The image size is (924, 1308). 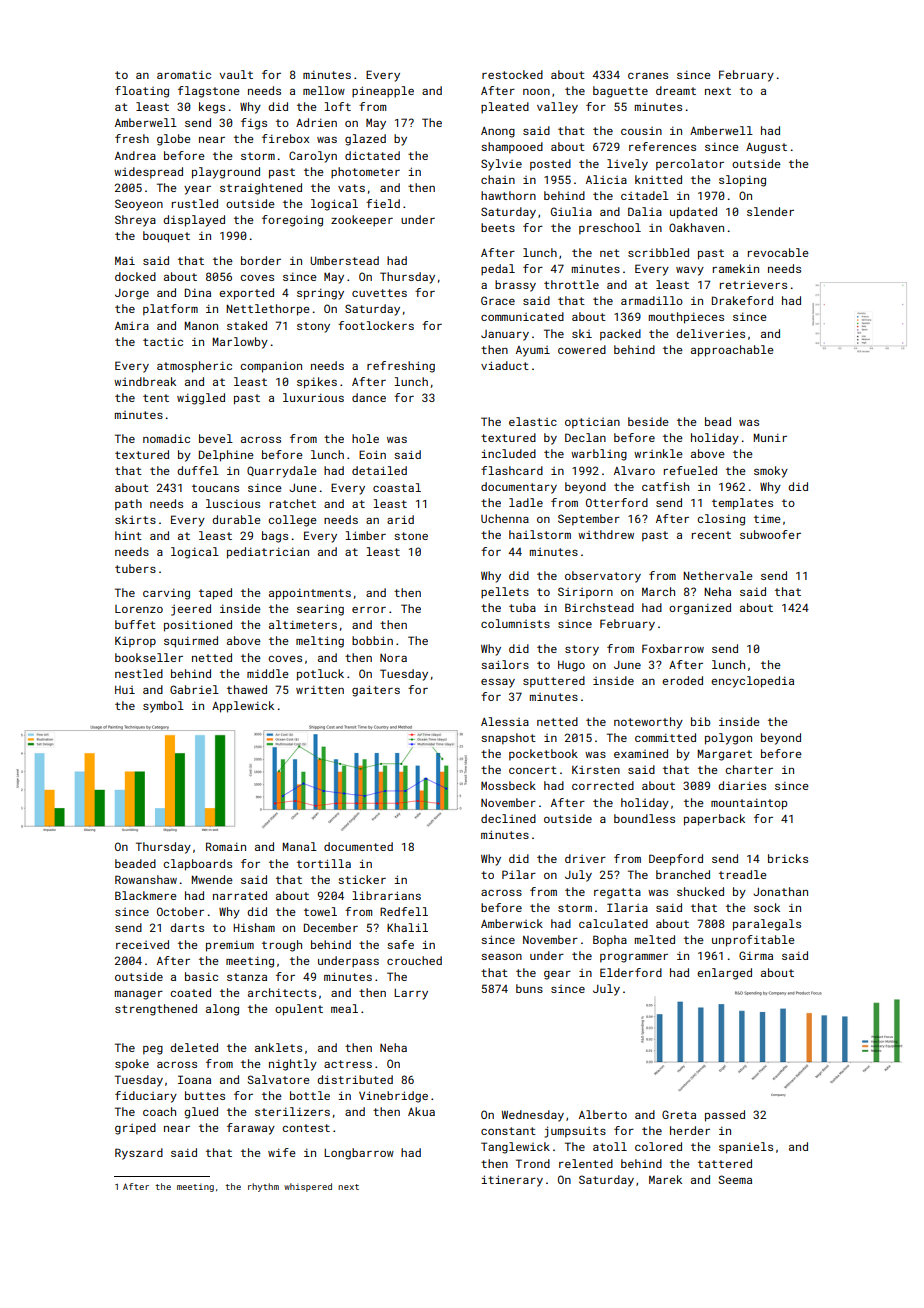 I want to click on dreamt, so click(x=676, y=90).
